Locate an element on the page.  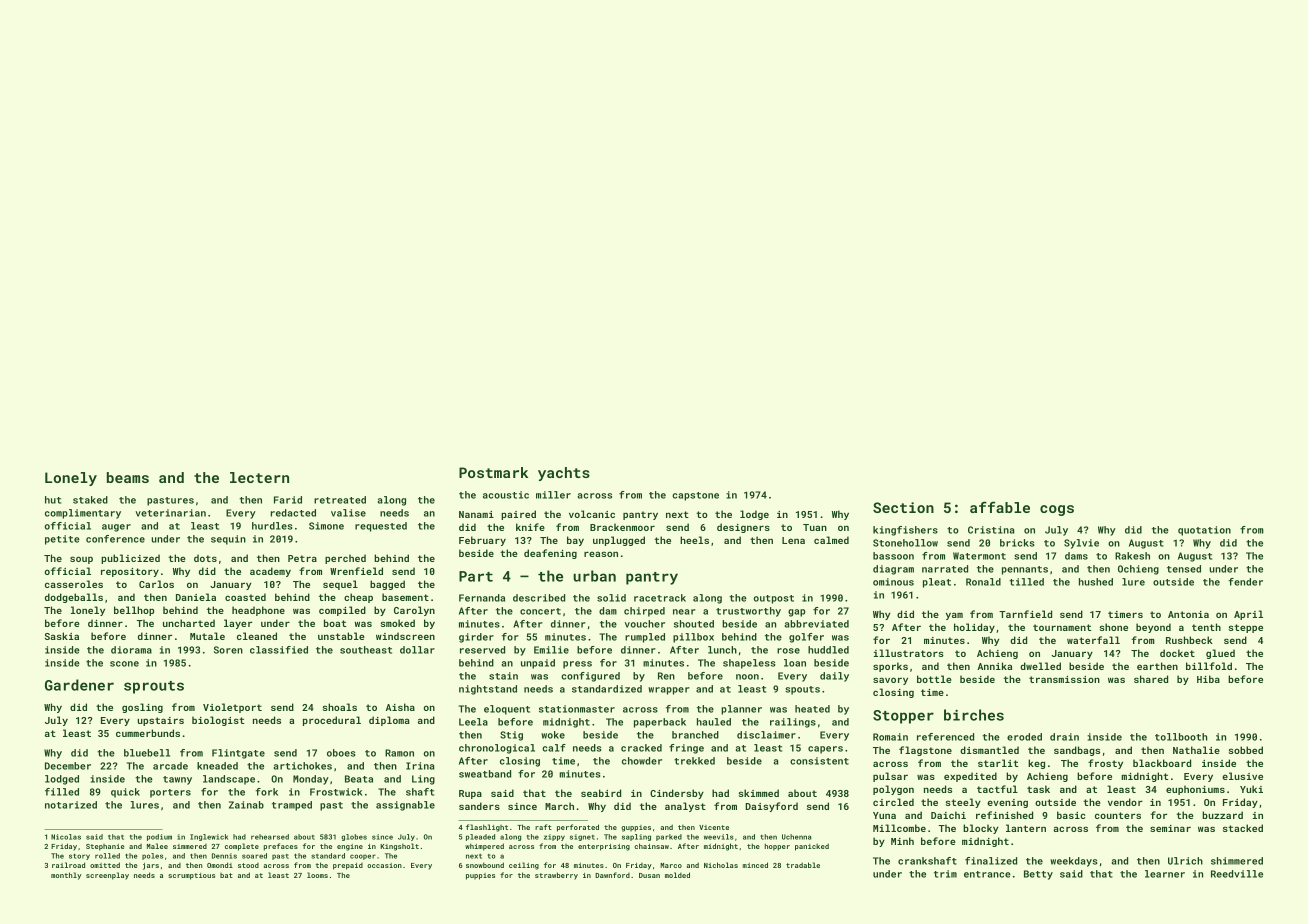
volcanic is located at coordinates (592, 514).
